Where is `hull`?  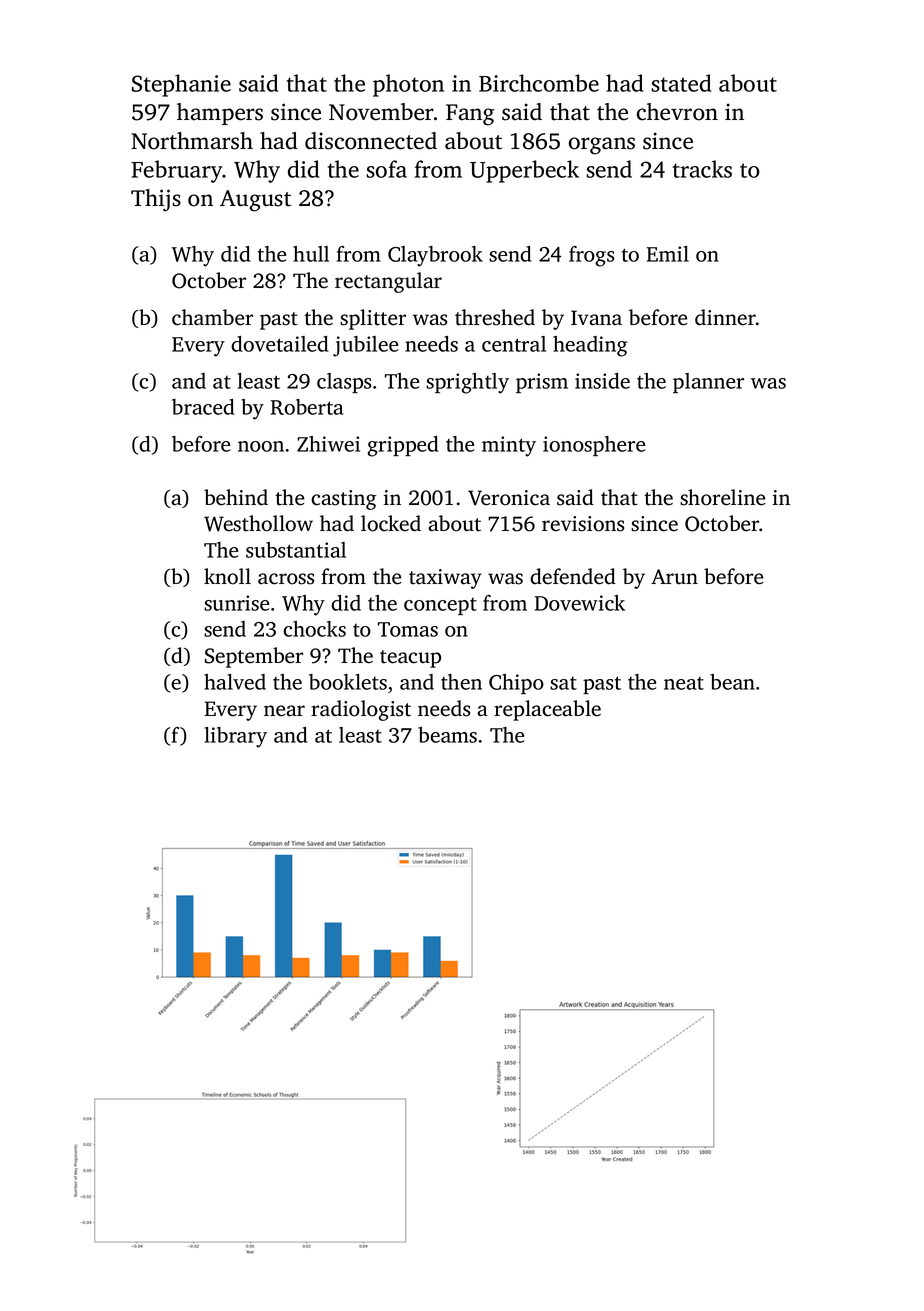 hull is located at coordinates (311, 254).
